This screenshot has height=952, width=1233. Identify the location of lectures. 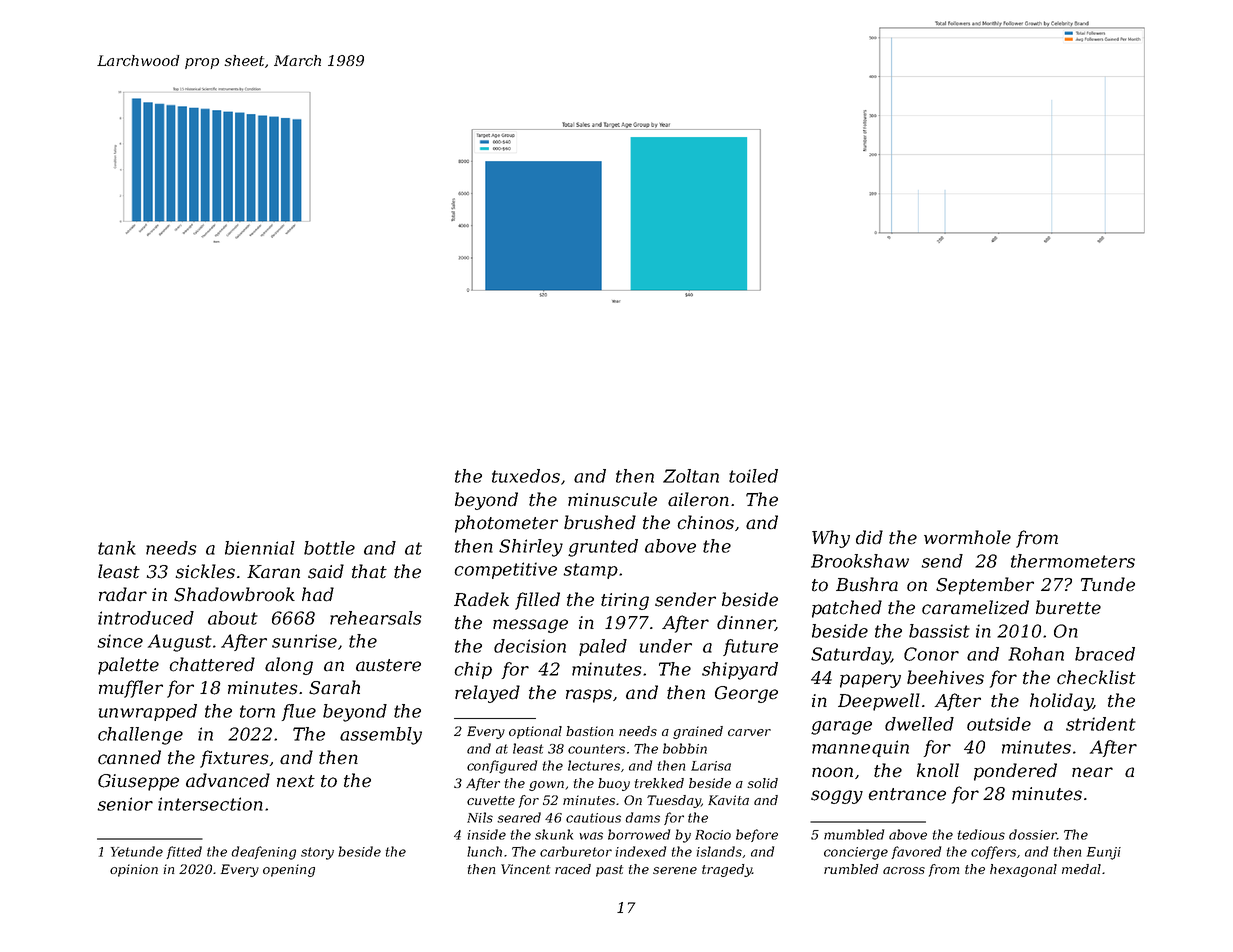
(594, 765).
